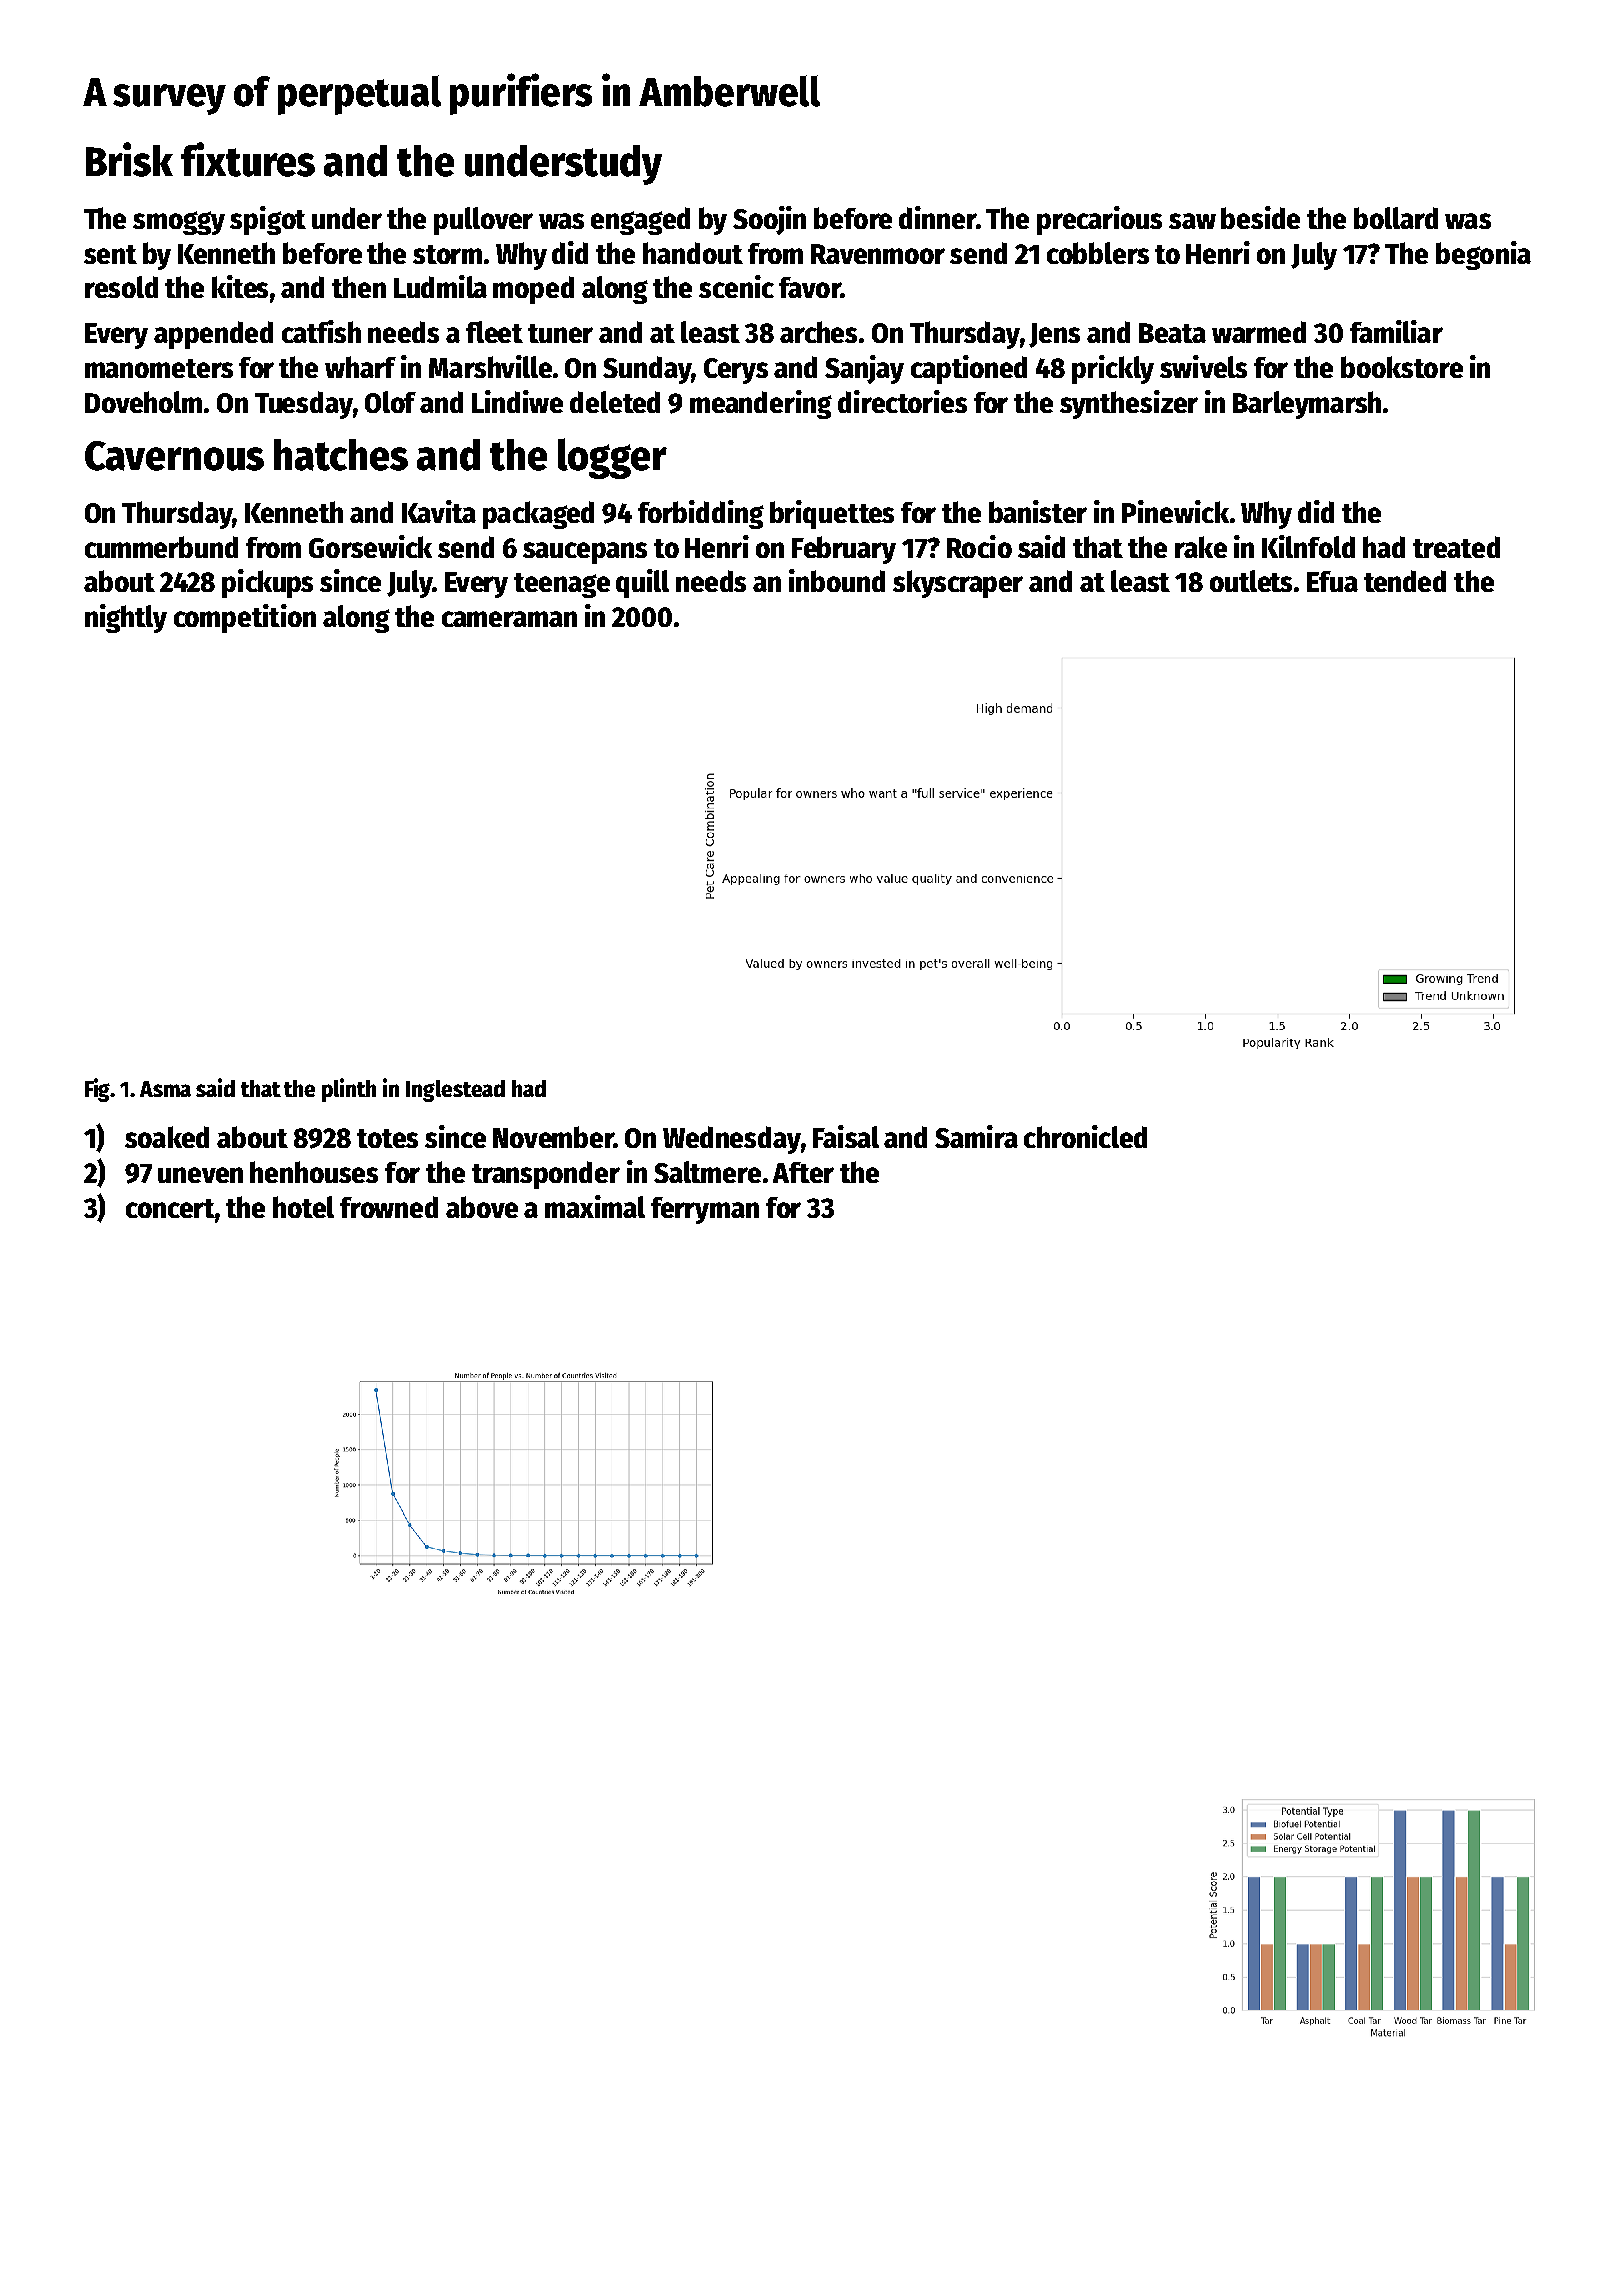 This image has height=2292, width=1620. I want to click on outlets, so click(1251, 581).
